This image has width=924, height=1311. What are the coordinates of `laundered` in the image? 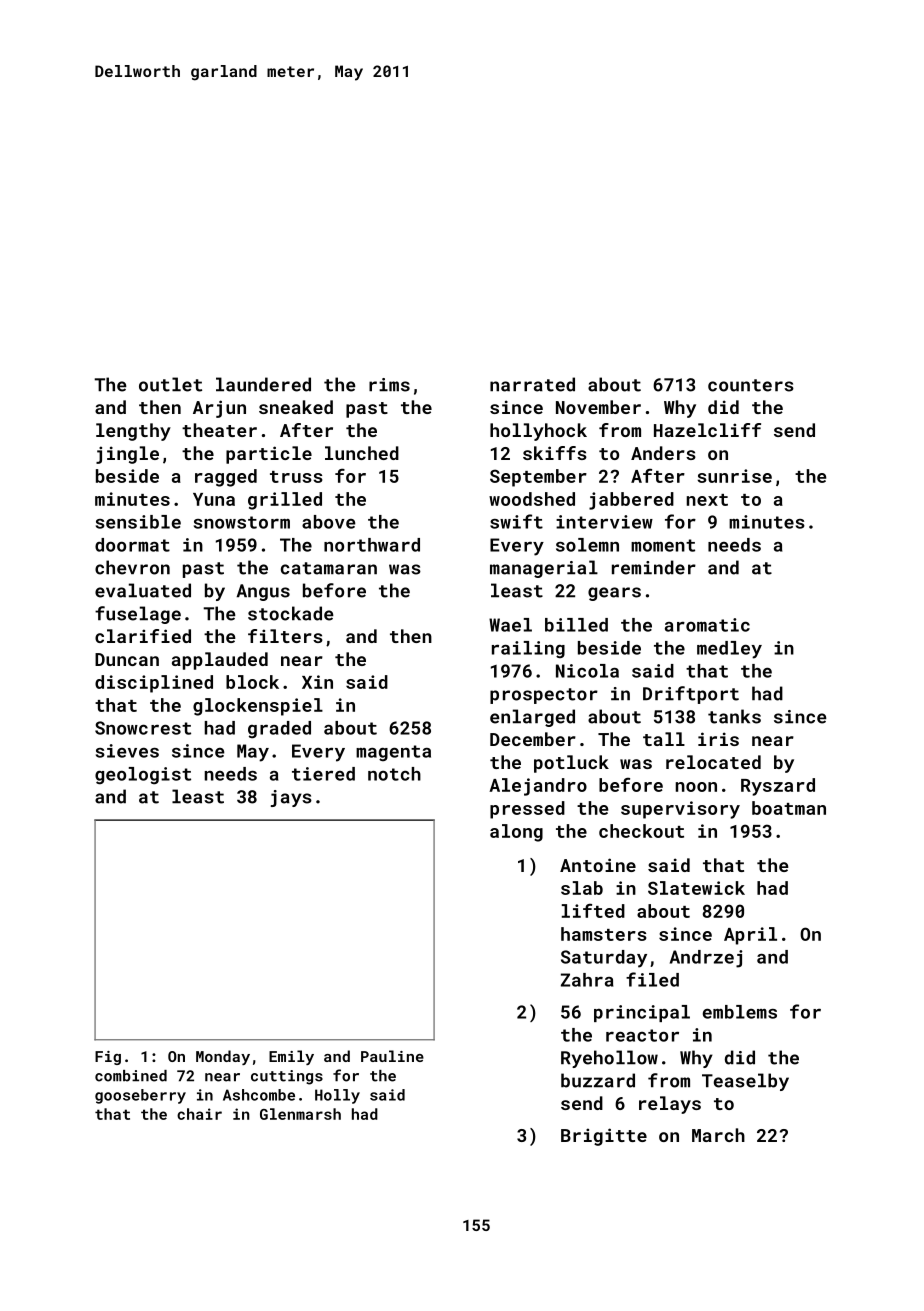 It's located at (263, 384).
